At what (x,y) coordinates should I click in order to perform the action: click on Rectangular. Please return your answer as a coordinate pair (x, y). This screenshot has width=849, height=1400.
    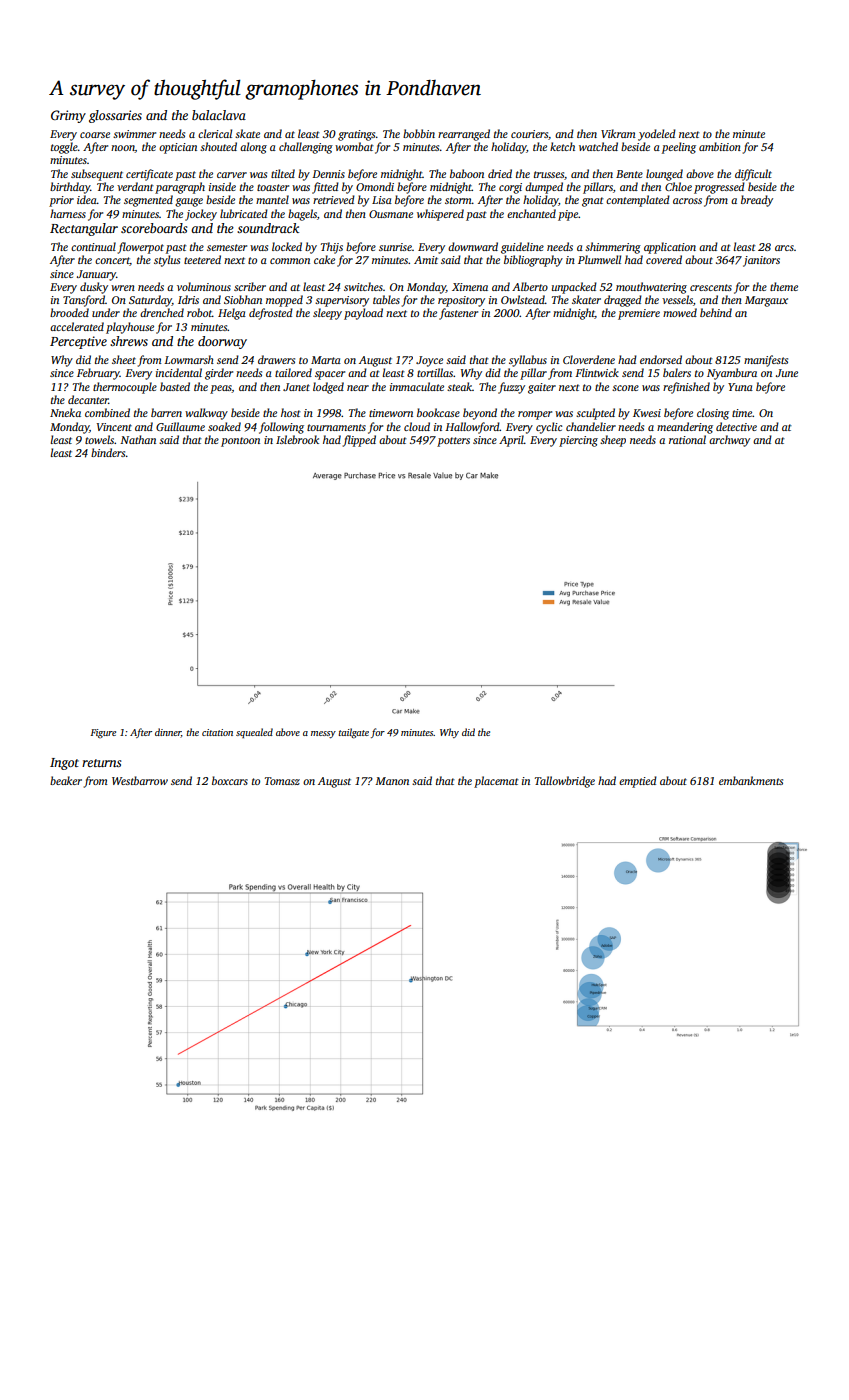
    Looking at the image, I should click on (84, 229).
